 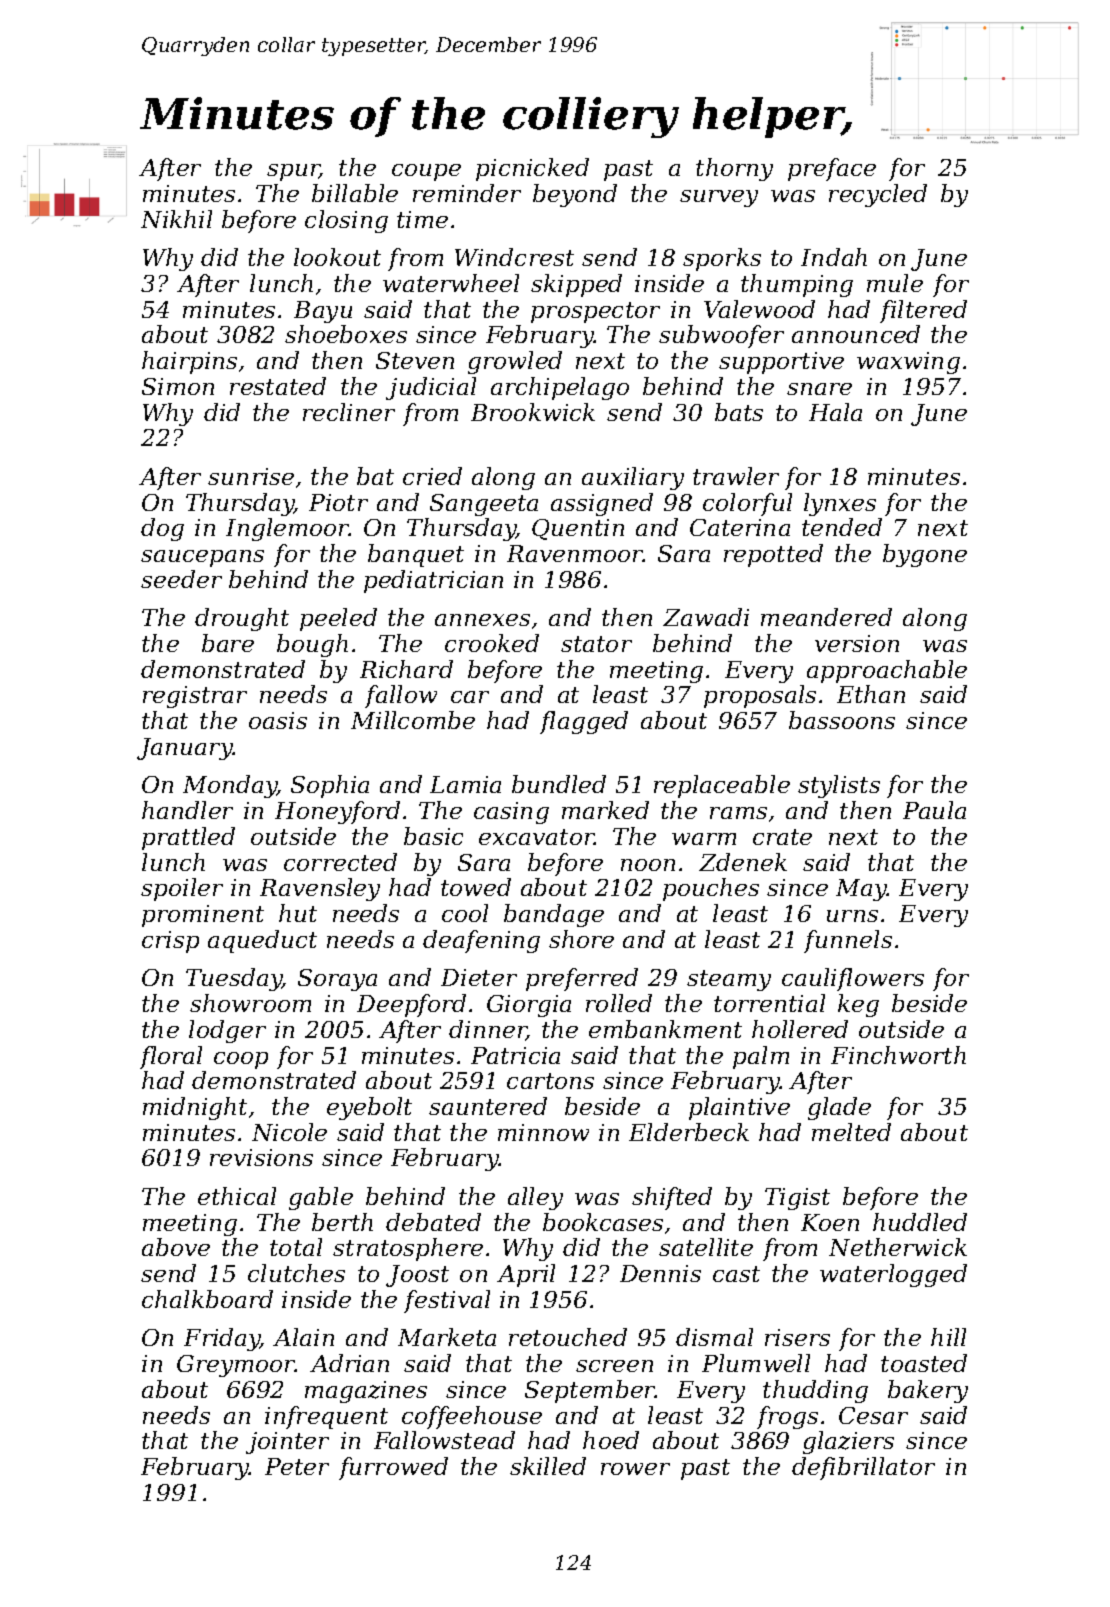 What do you see at coordinates (293, 172) in the document?
I see `spur` at bounding box center [293, 172].
